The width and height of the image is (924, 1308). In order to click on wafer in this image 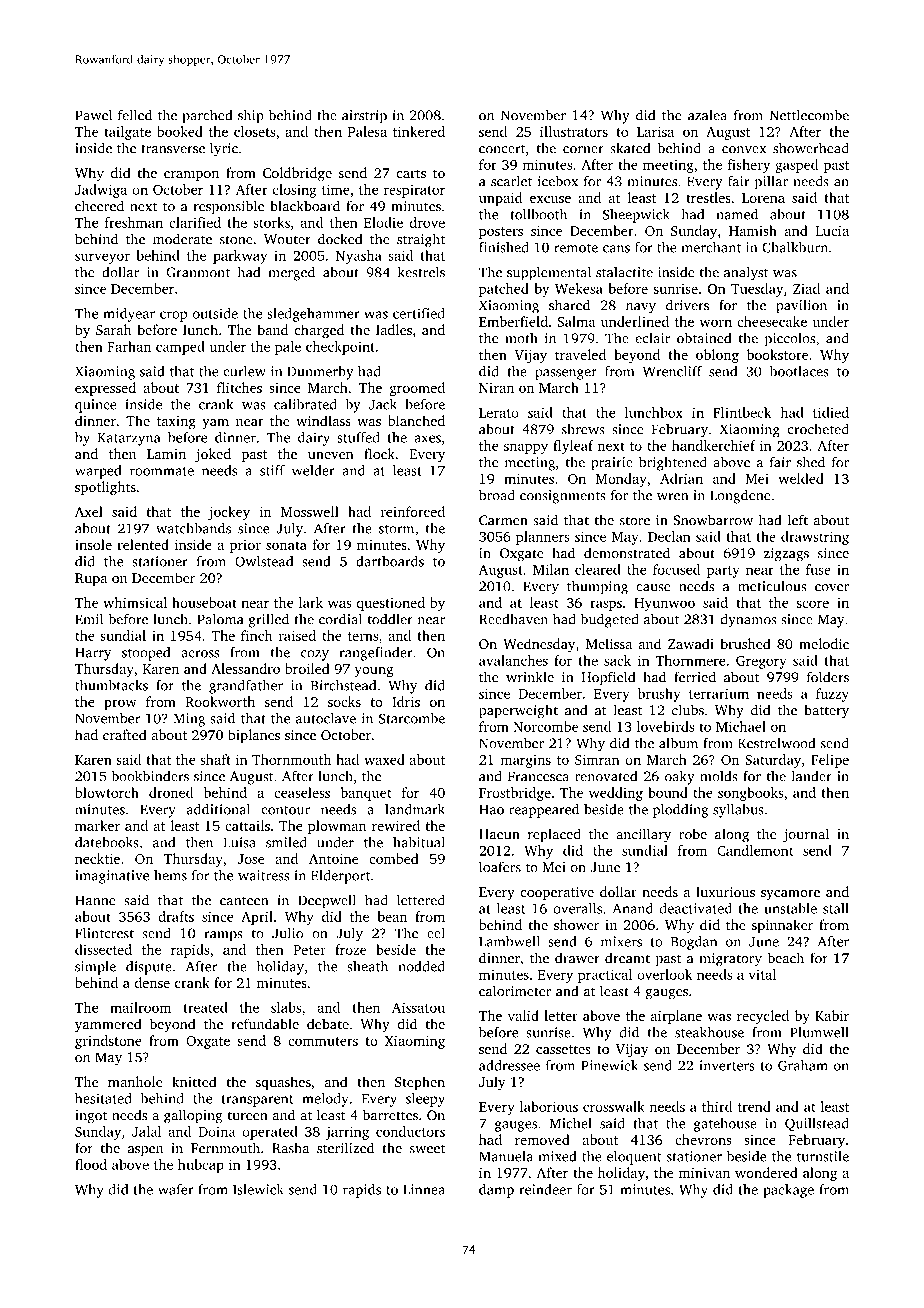, I will do `click(176, 1189)`.
